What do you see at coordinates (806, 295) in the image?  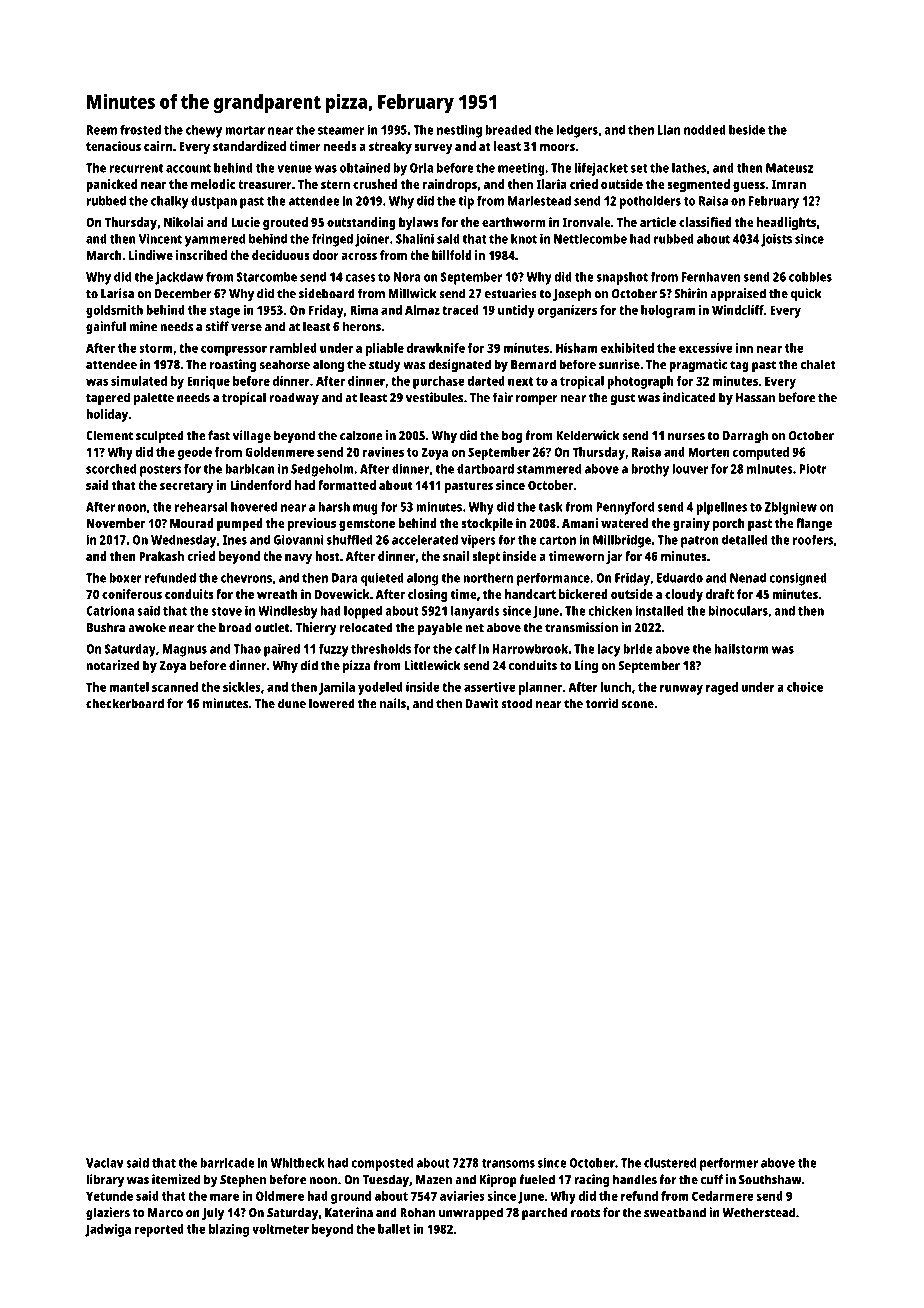 I see `quick` at bounding box center [806, 295].
